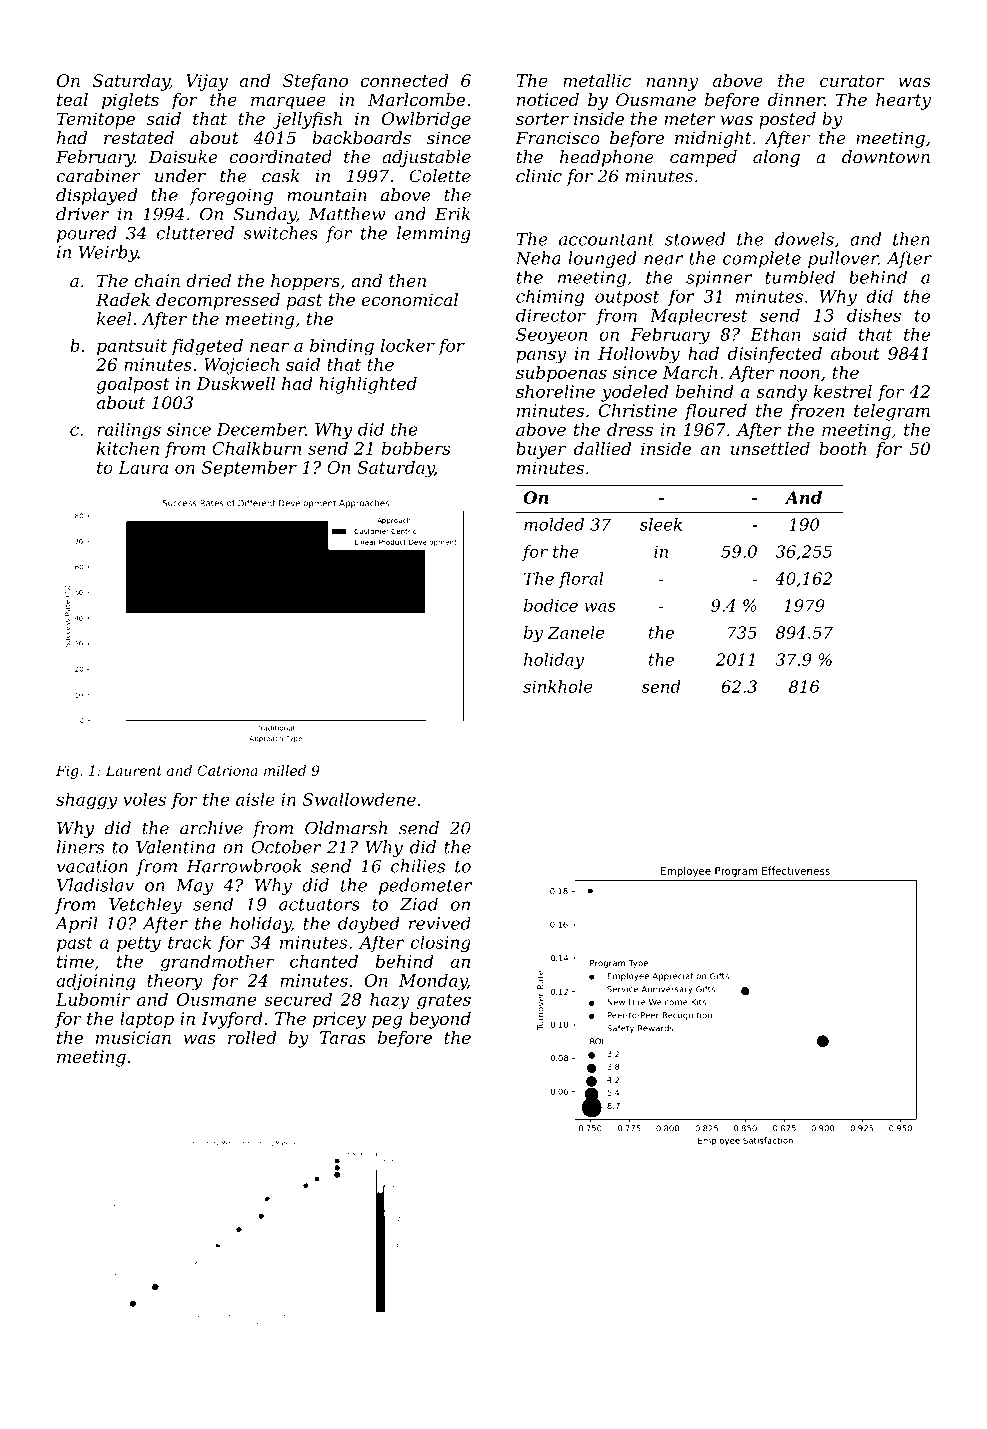 The image size is (987, 1429). Describe the element at coordinates (256, 448) in the screenshot. I see `Chalkburn` at that location.
